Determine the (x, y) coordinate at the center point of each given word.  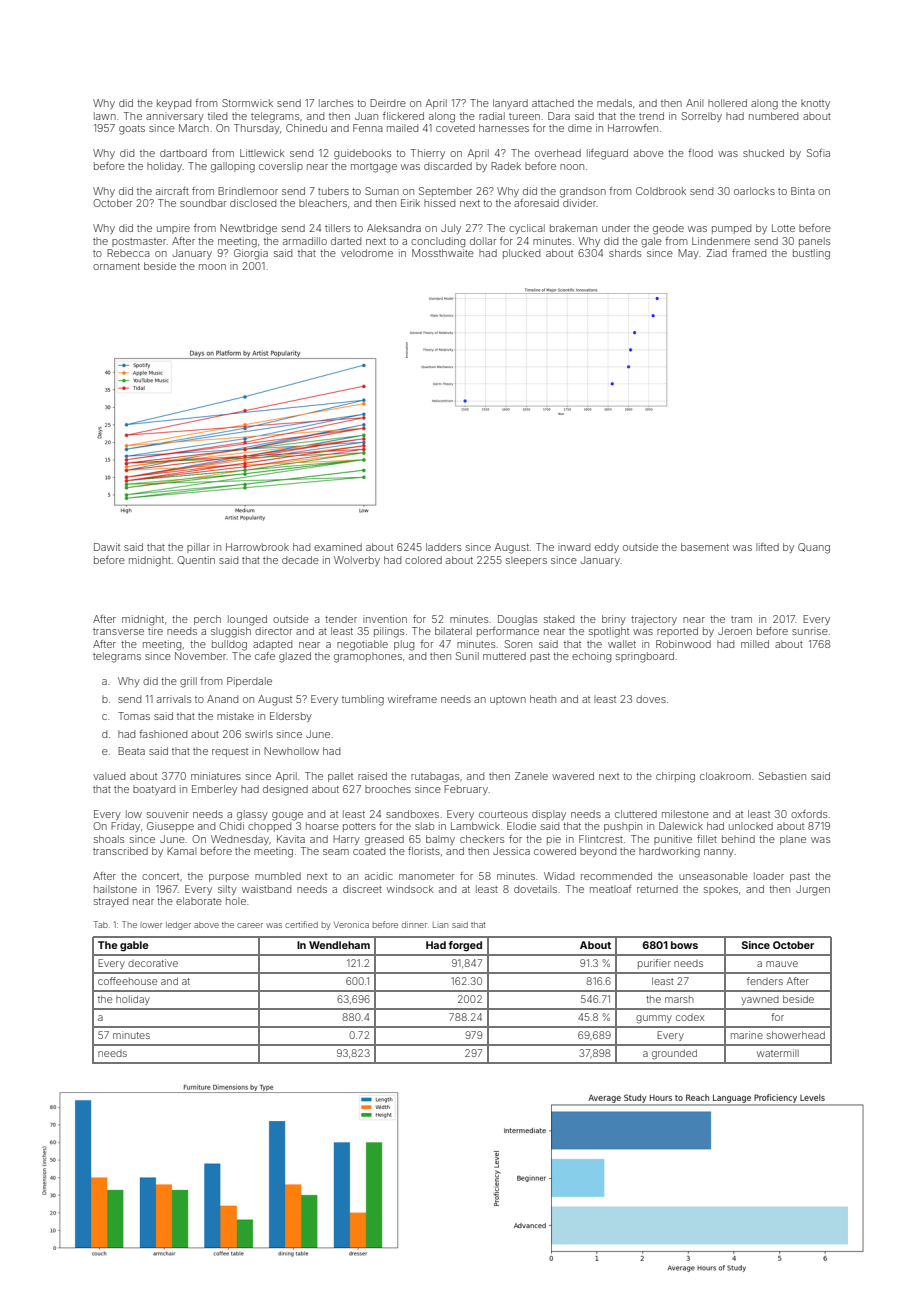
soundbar (203, 203)
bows (684, 945)
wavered (573, 776)
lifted (767, 547)
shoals (109, 839)
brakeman (573, 228)
